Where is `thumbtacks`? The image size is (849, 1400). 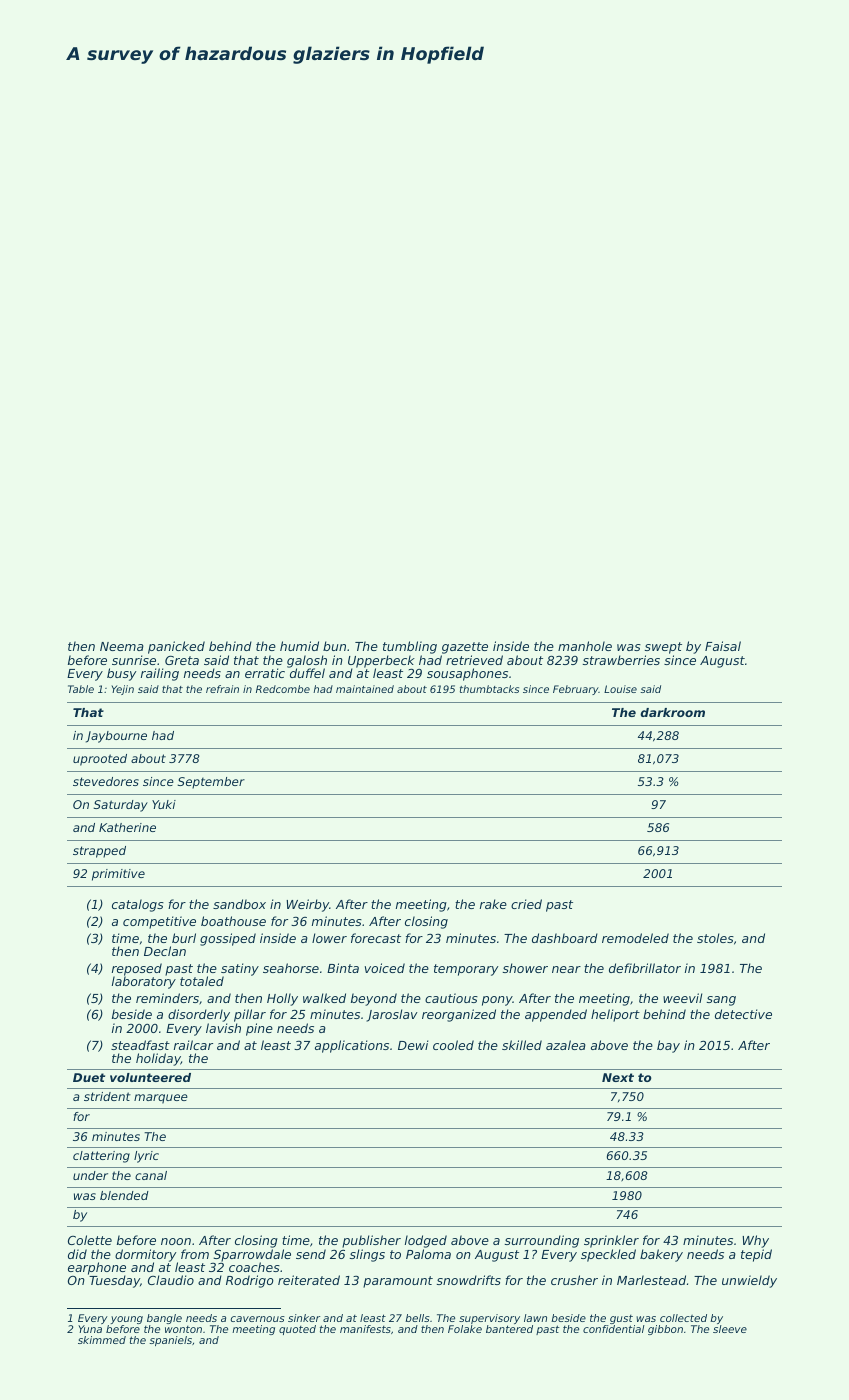
thumbtacks is located at coordinates (489, 689).
